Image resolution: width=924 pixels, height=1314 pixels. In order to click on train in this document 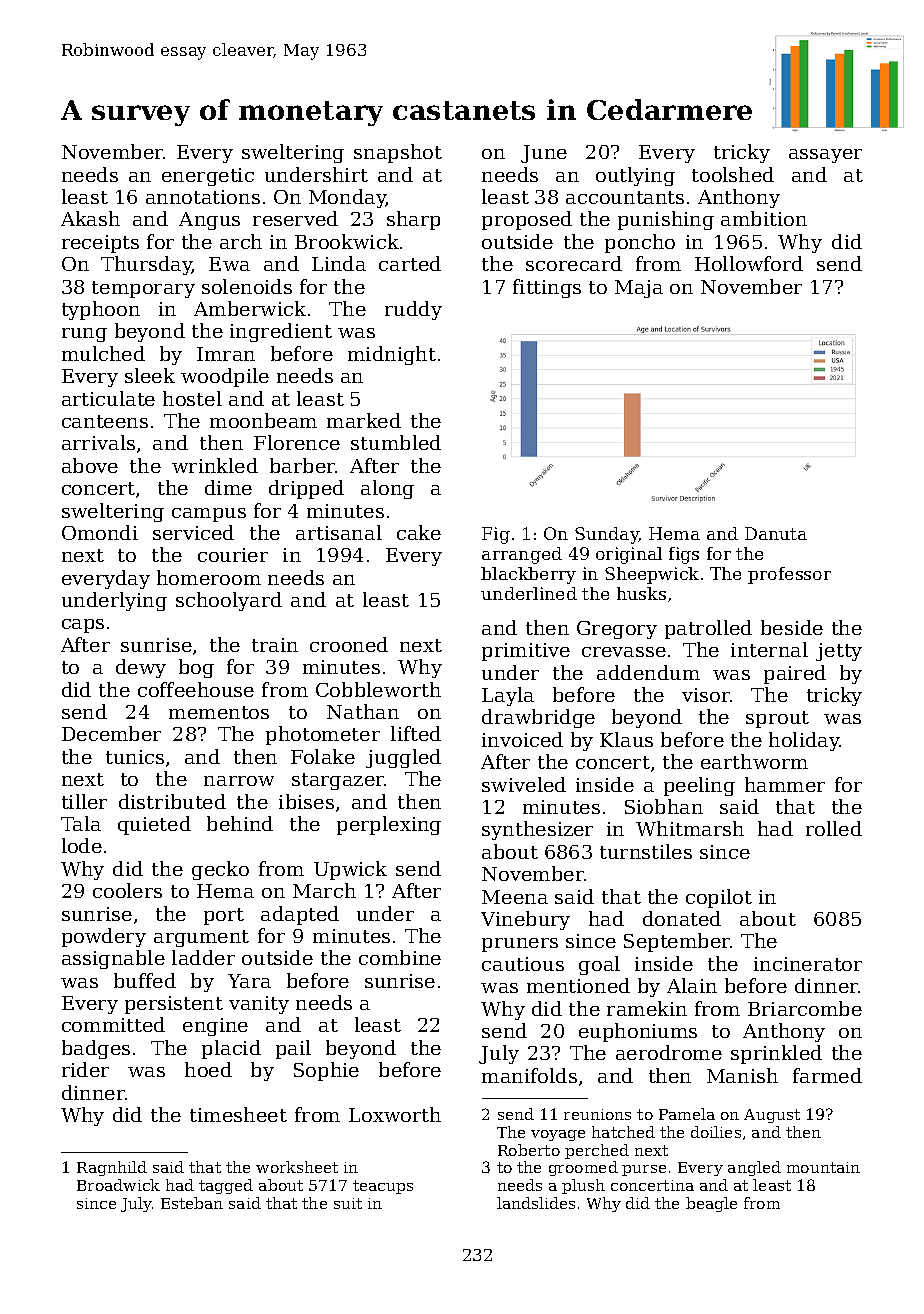, I will do `click(275, 645)`.
